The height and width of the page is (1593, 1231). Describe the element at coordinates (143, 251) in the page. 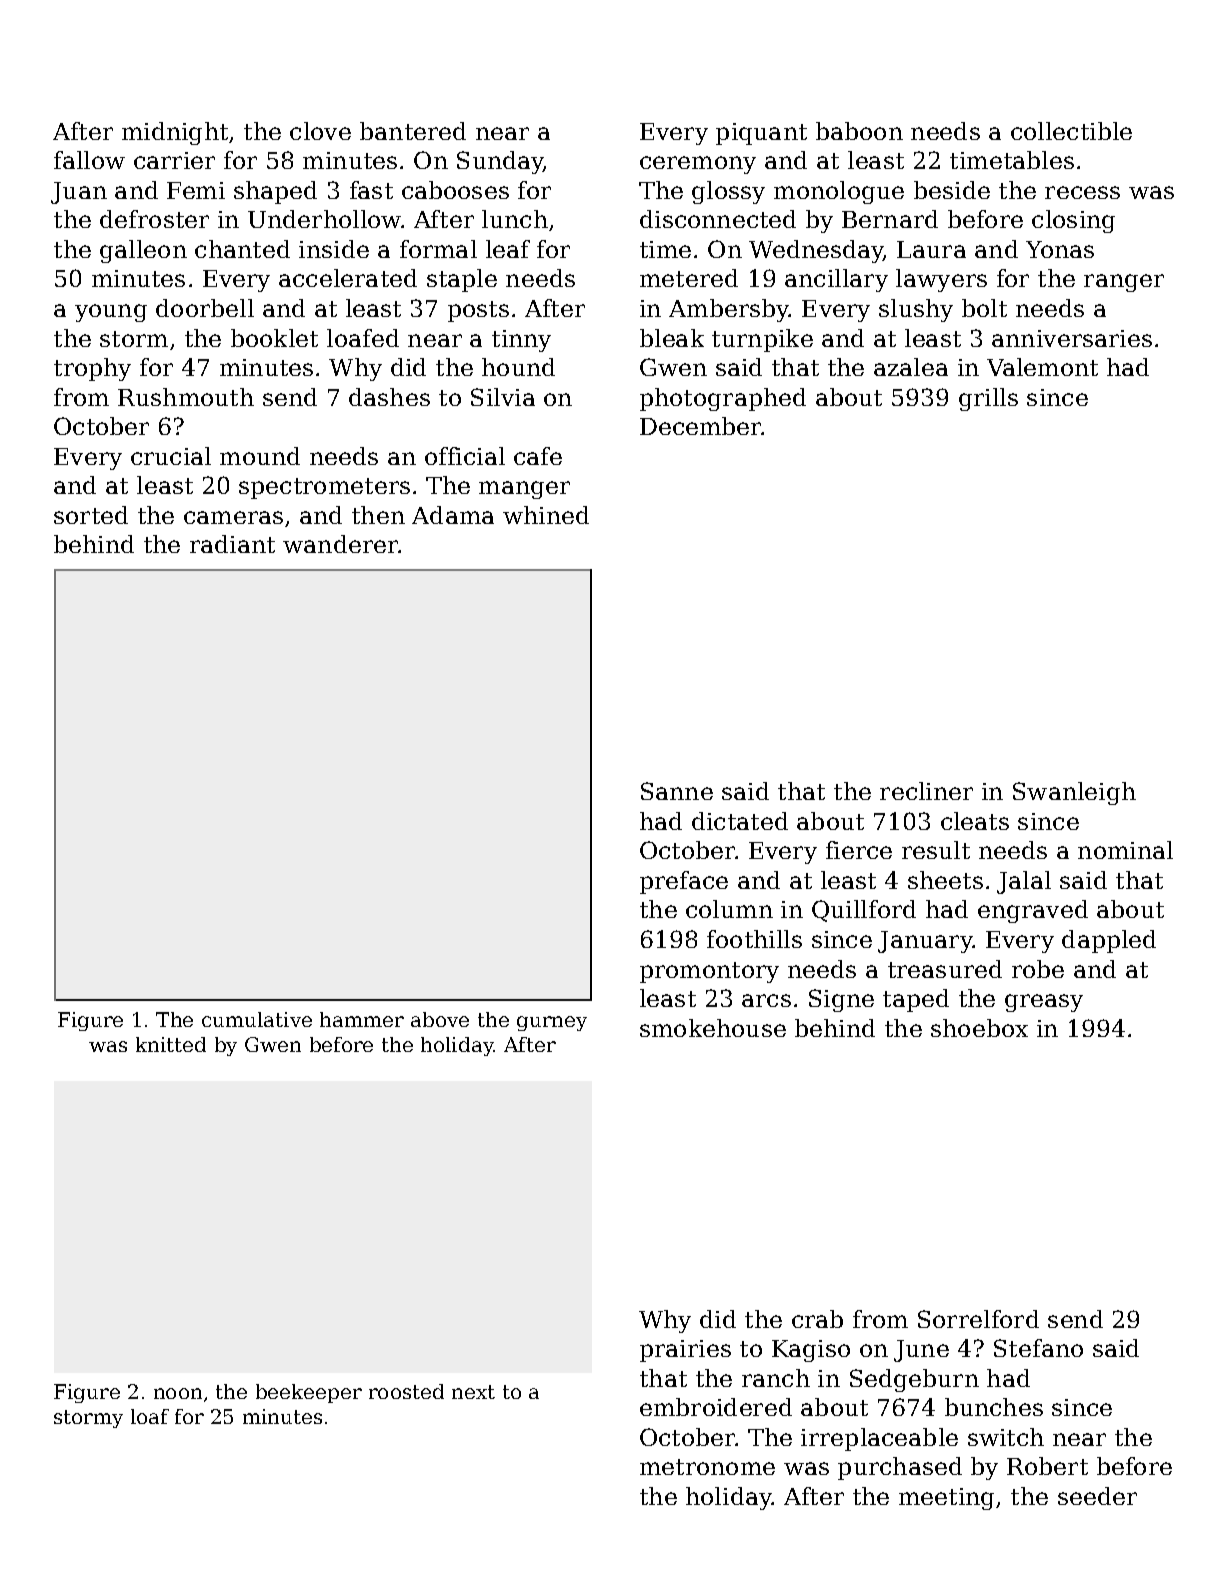

I see `galleon` at that location.
